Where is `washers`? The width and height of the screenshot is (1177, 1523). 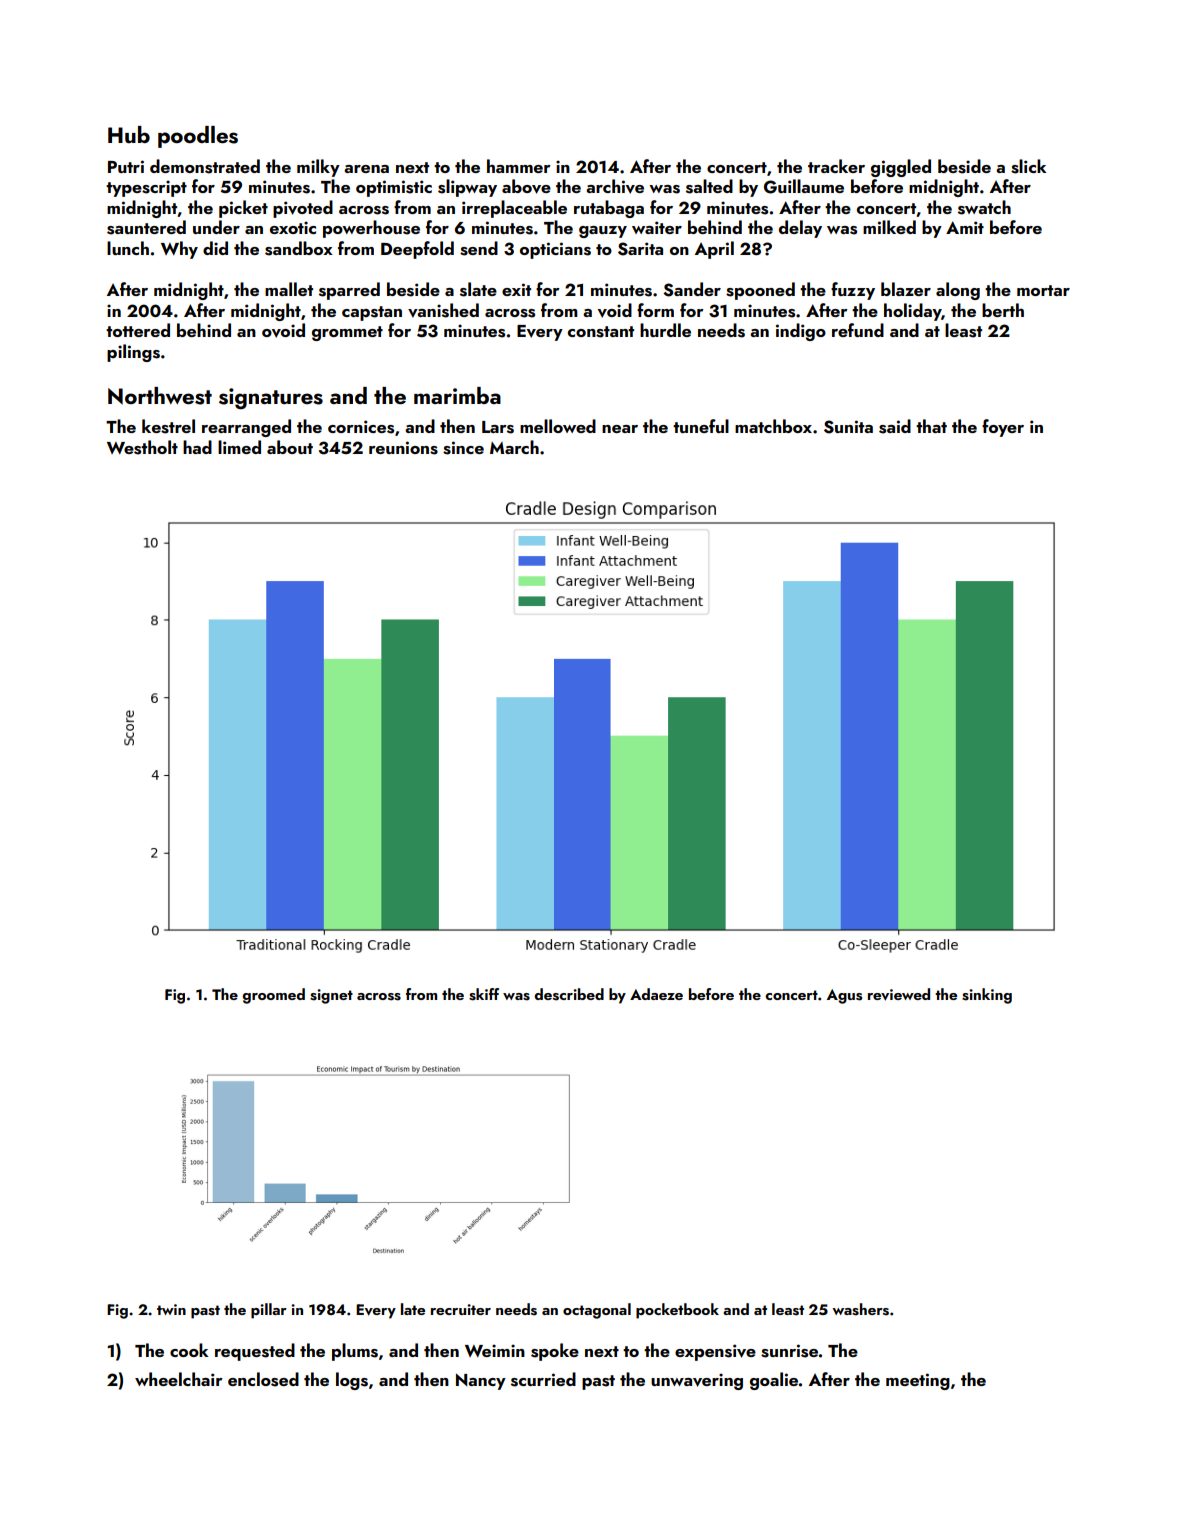 washers is located at coordinates (860, 1309).
